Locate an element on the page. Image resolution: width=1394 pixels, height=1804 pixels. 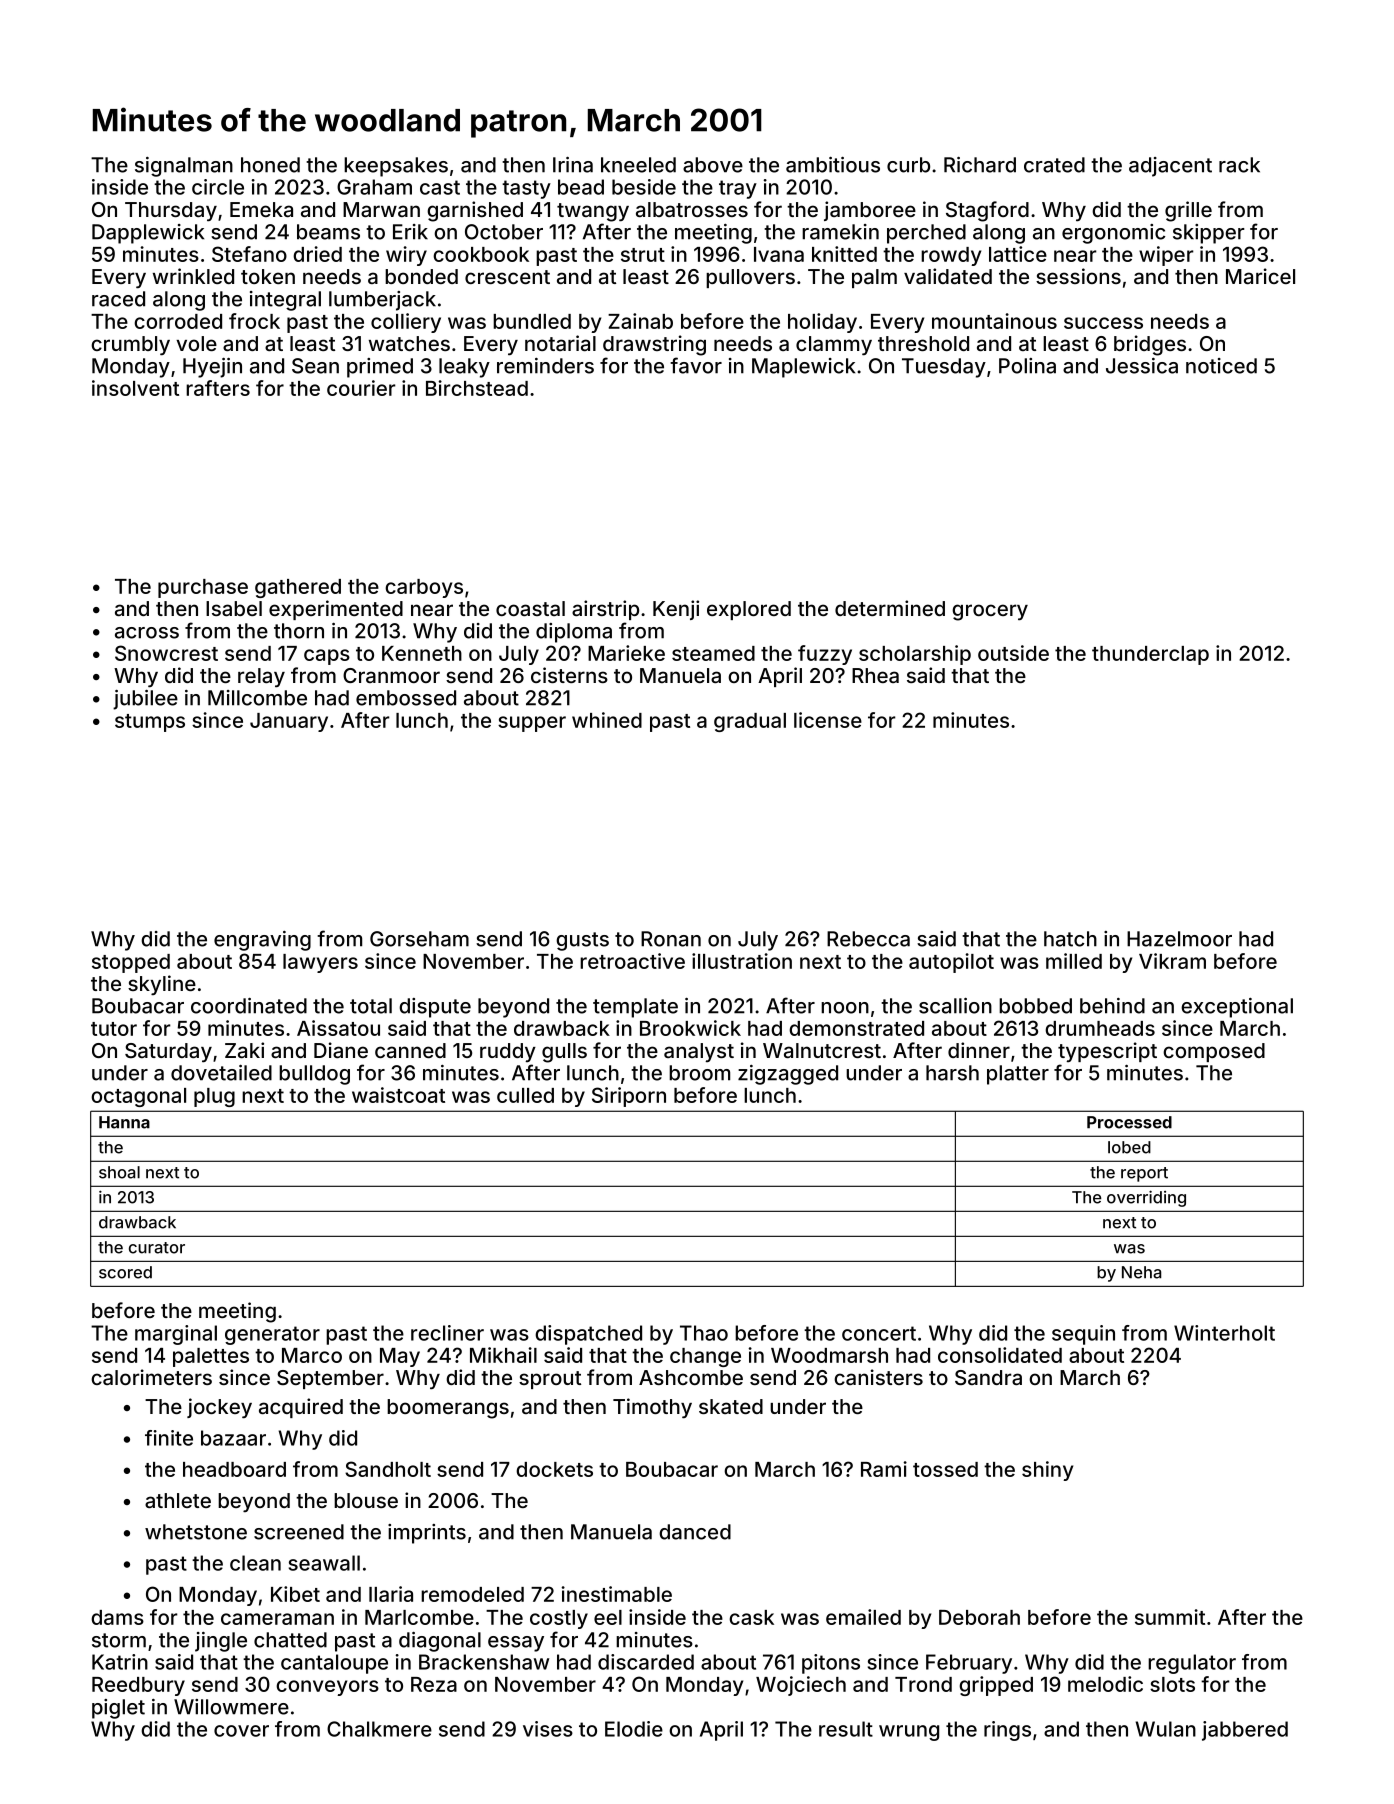
storm is located at coordinates (119, 1640).
